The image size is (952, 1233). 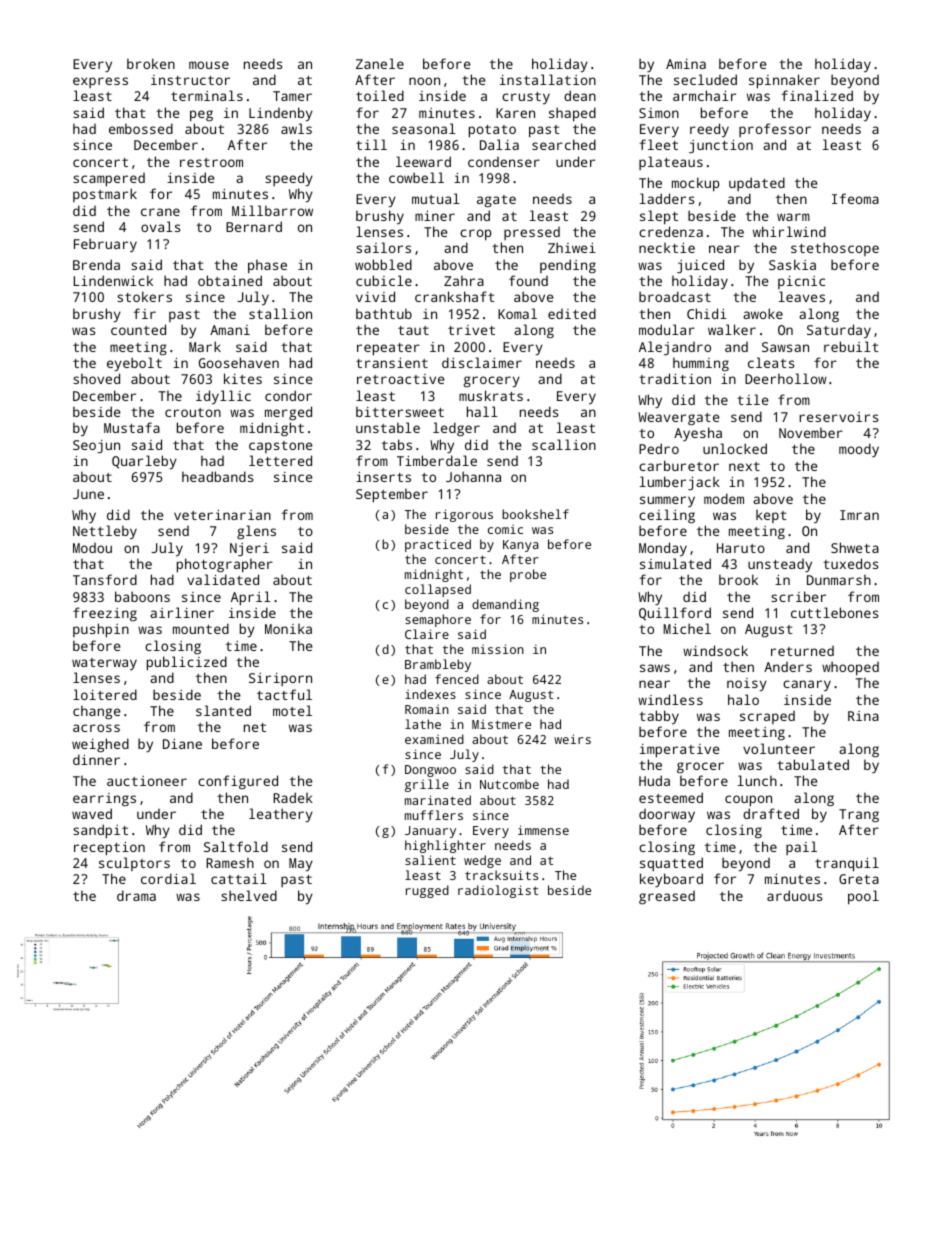 What do you see at coordinates (850, 668) in the screenshot?
I see `whooped` at bounding box center [850, 668].
